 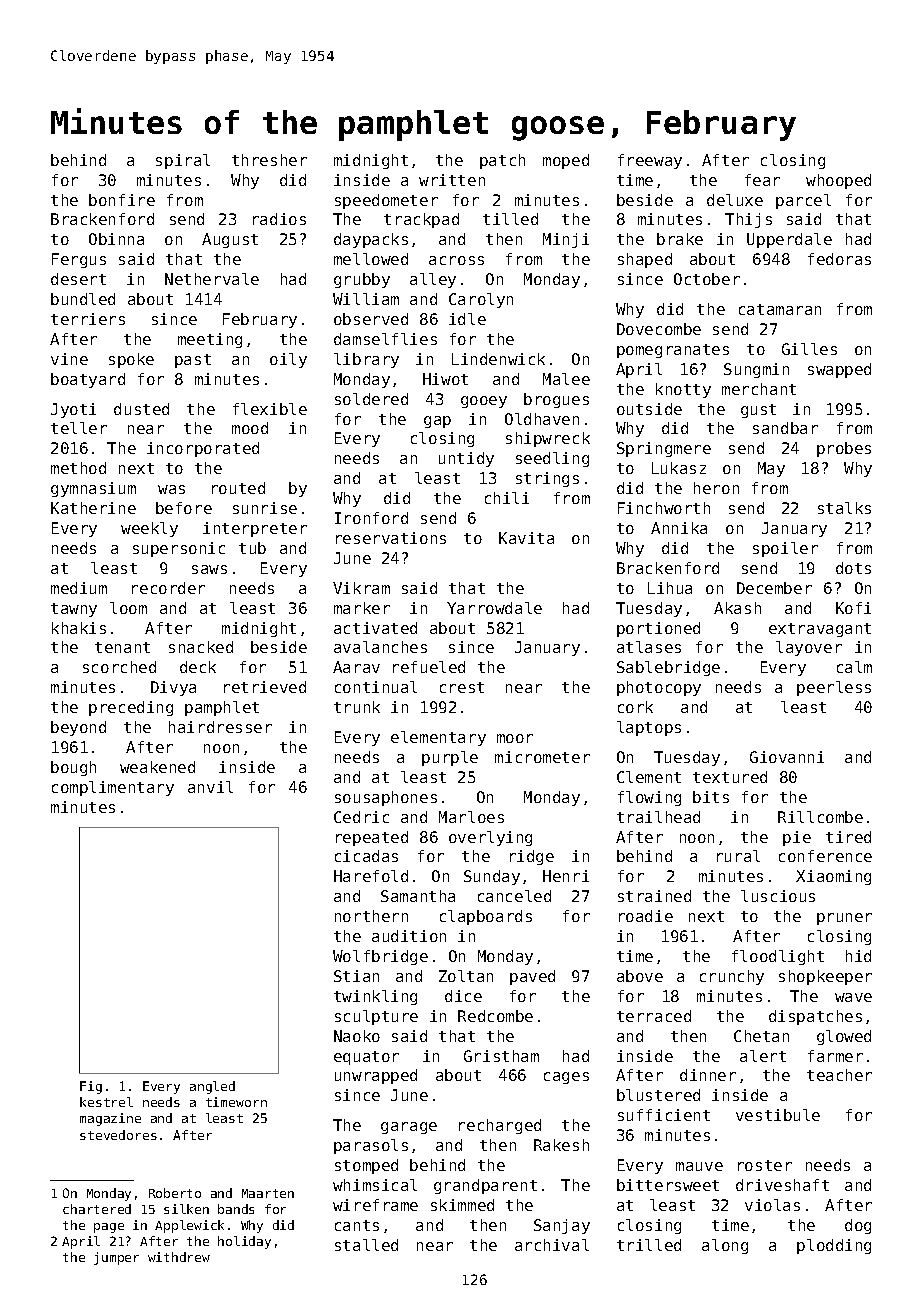 What do you see at coordinates (650, 161) in the document?
I see `freeway` at bounding box center [650, 161].
